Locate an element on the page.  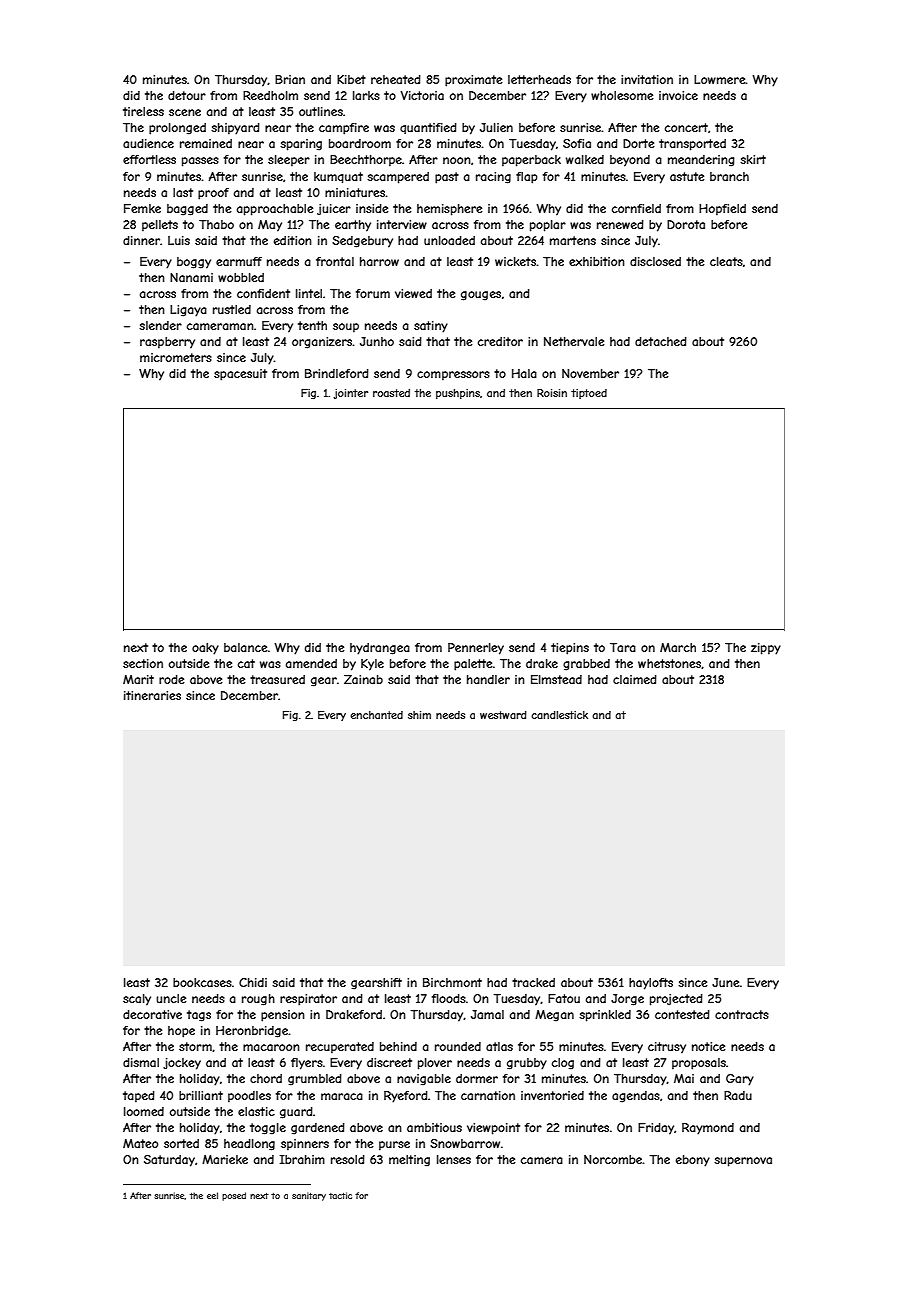
skirt is located at coordinates (753, 159).
